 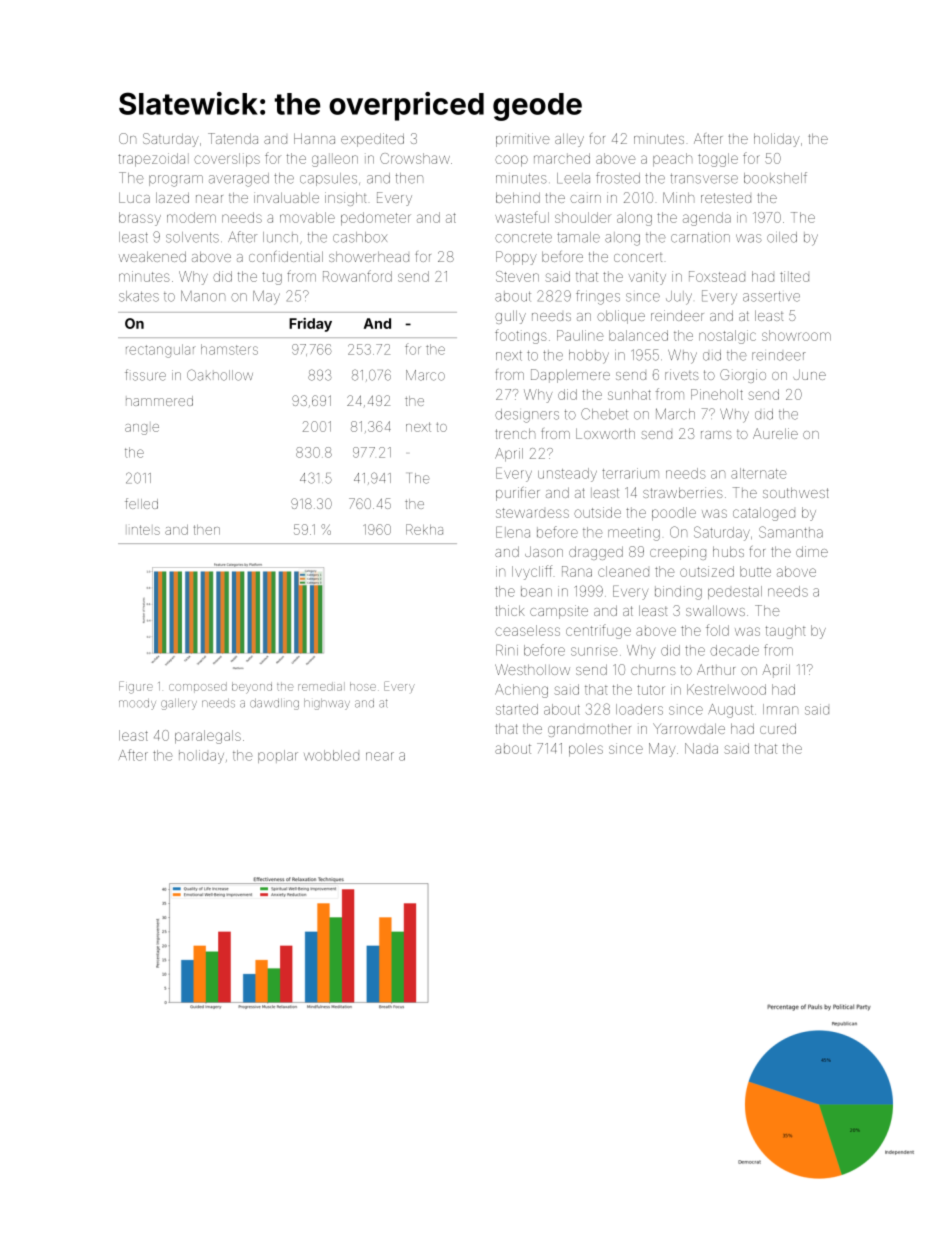 What do you see at coordinates (372, 140) in the screenshot?
I see `expedited` at bounding box center [372, 140].
